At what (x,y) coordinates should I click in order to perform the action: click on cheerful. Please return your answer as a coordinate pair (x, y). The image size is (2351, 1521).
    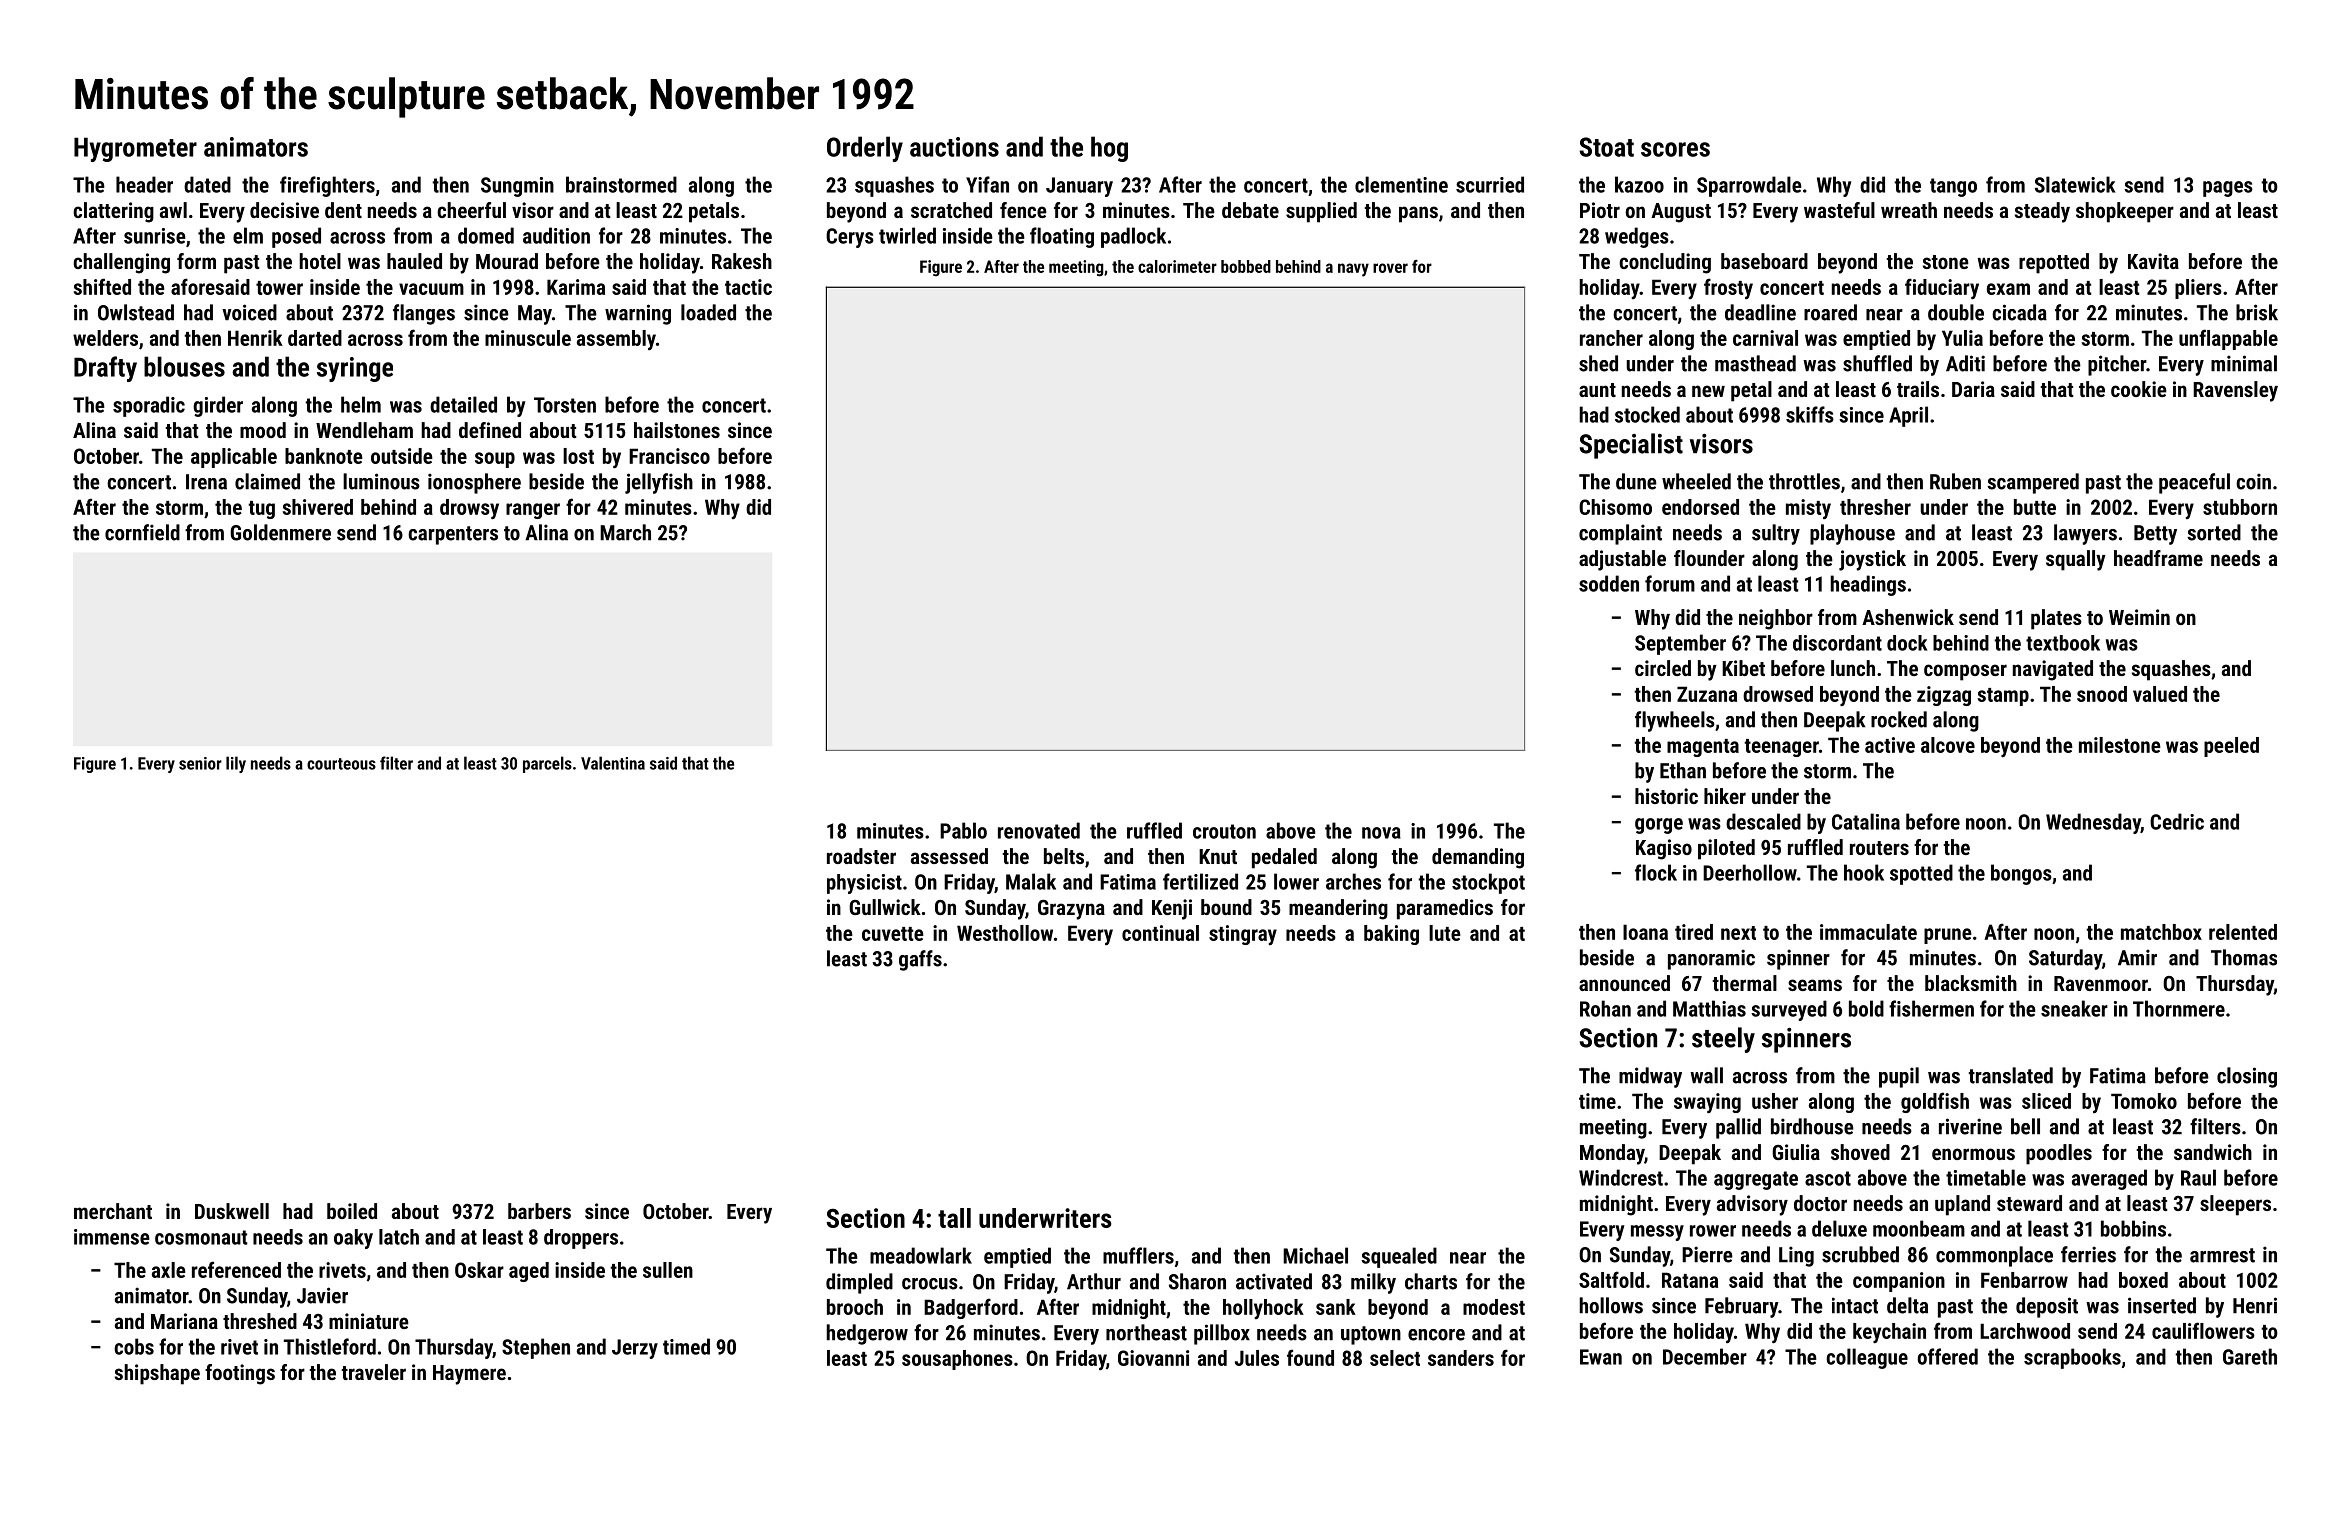
    Looking at the image, I should click on (471, 210).
